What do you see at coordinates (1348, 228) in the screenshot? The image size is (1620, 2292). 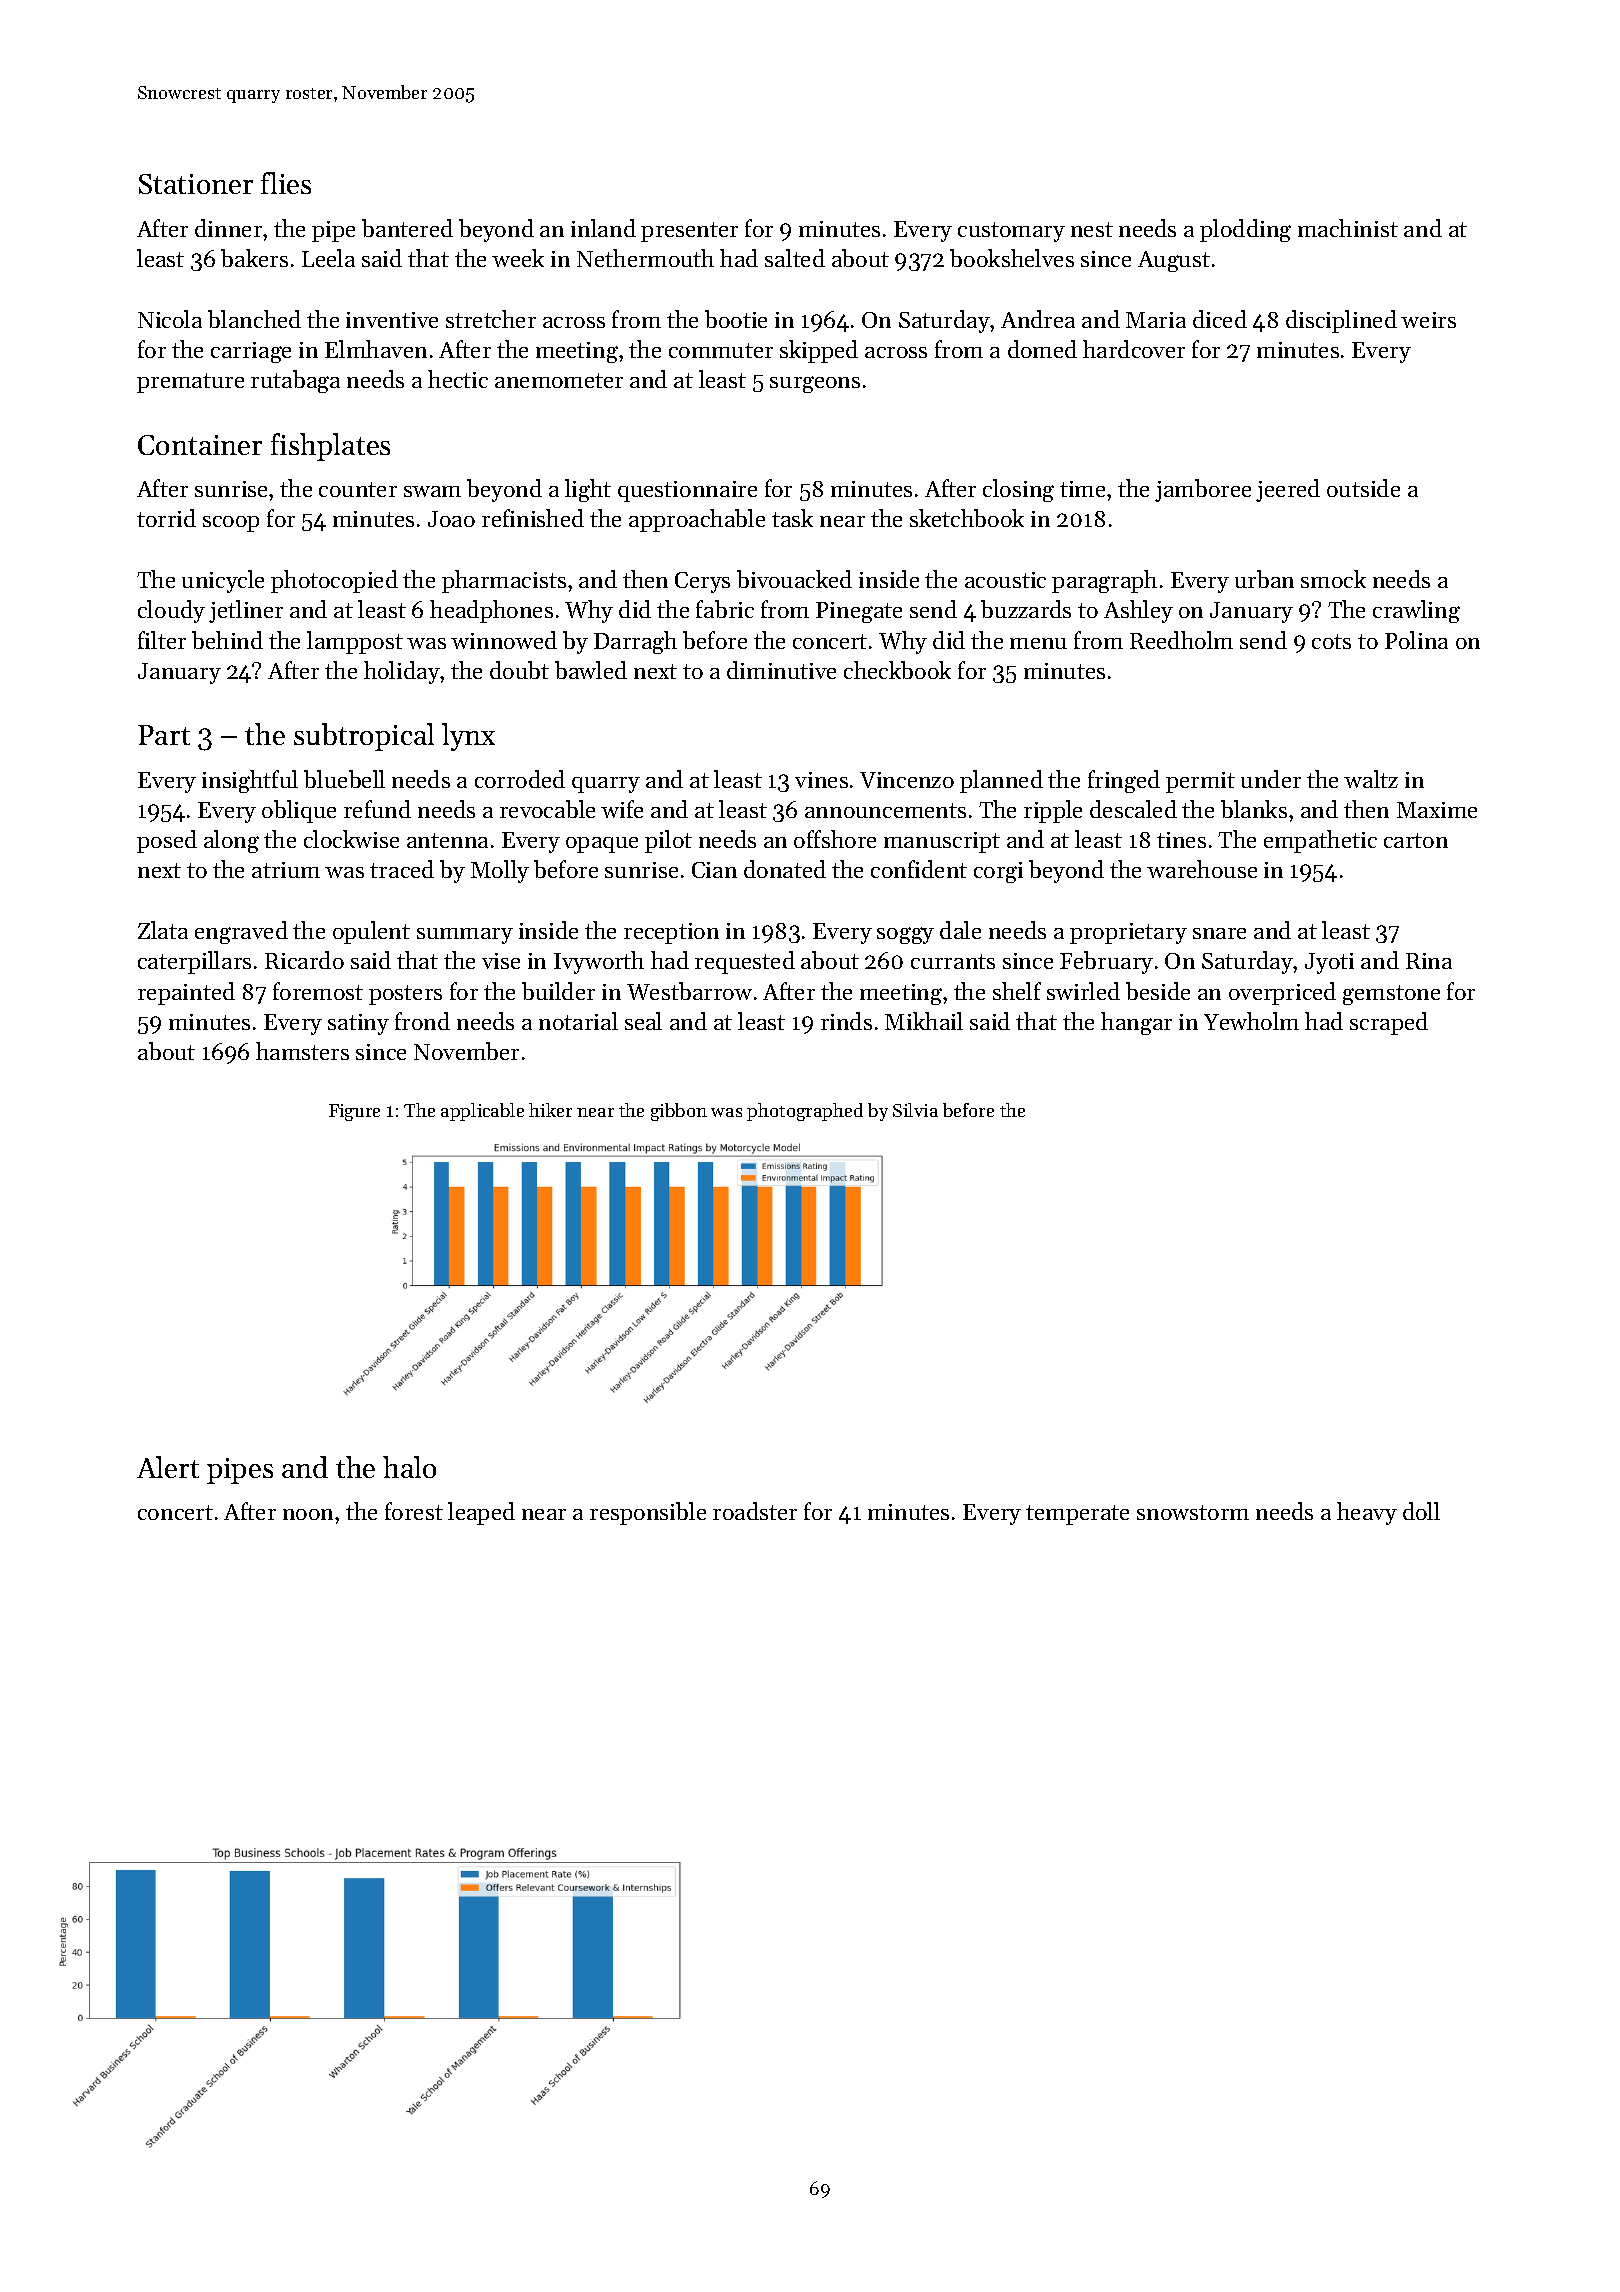 I see `machinist` at bounding box center [1348, 228].
